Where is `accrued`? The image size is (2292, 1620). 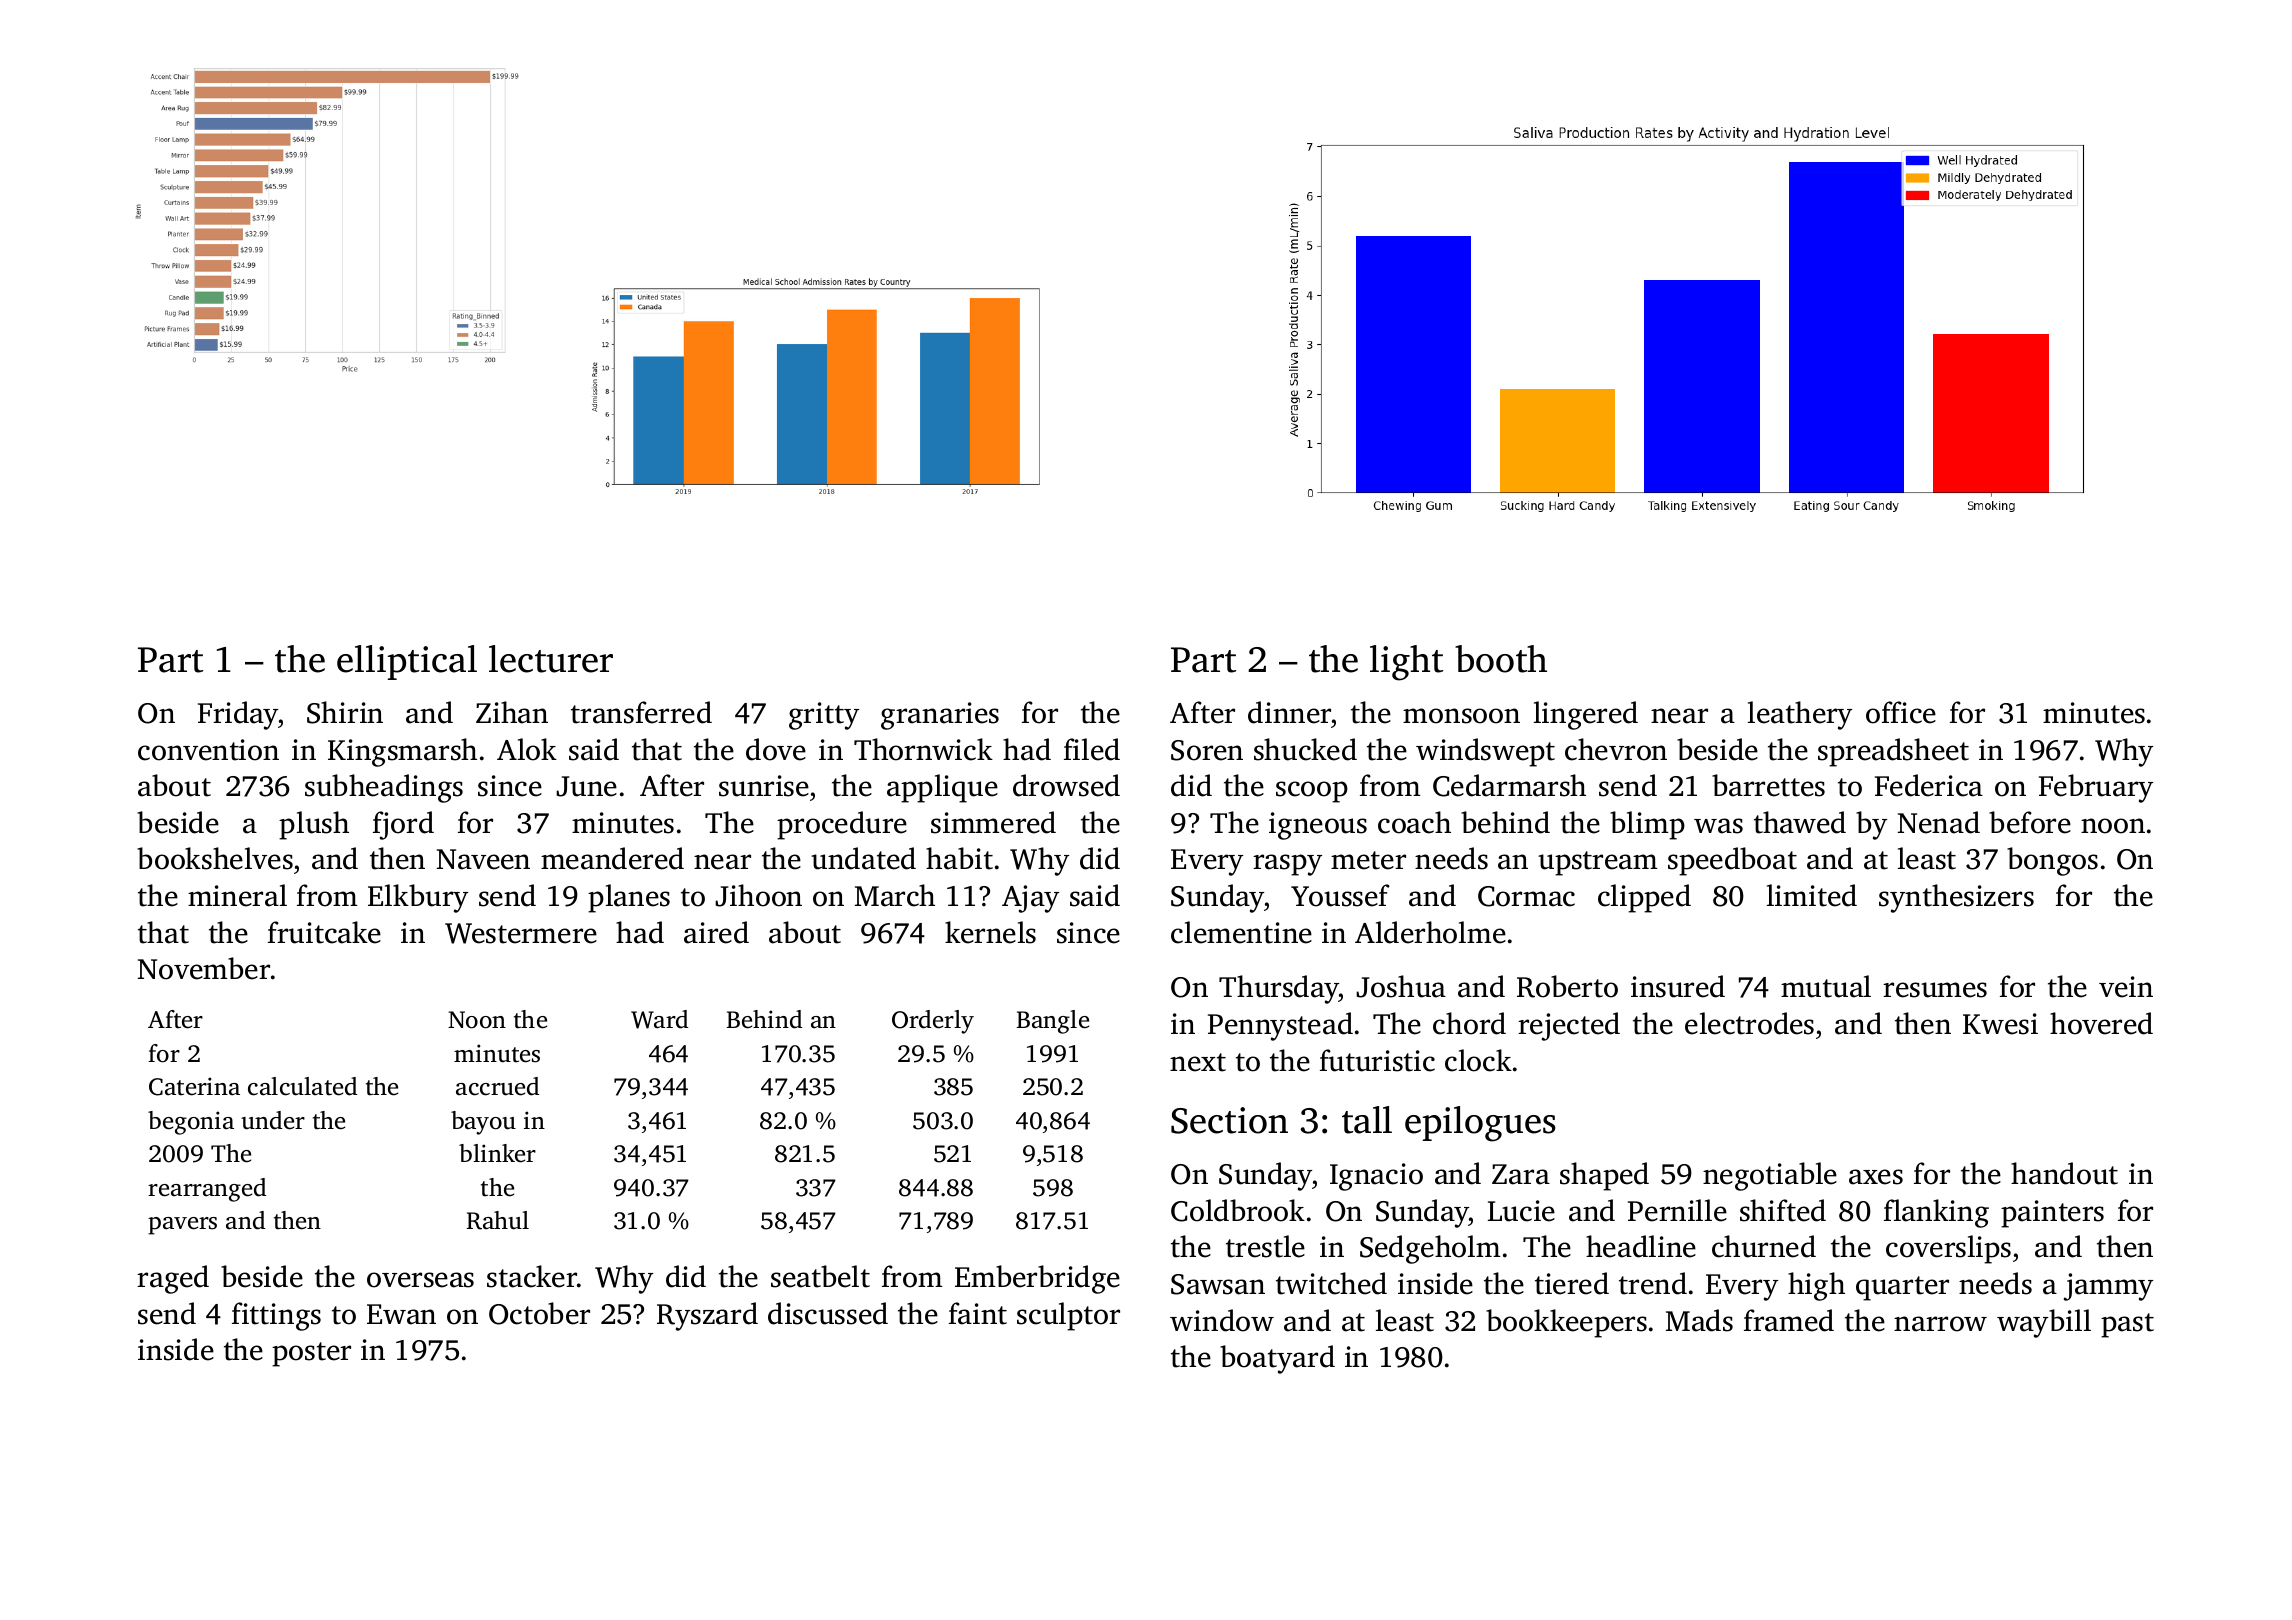
accrued is located at coordinates (497, 1086).
